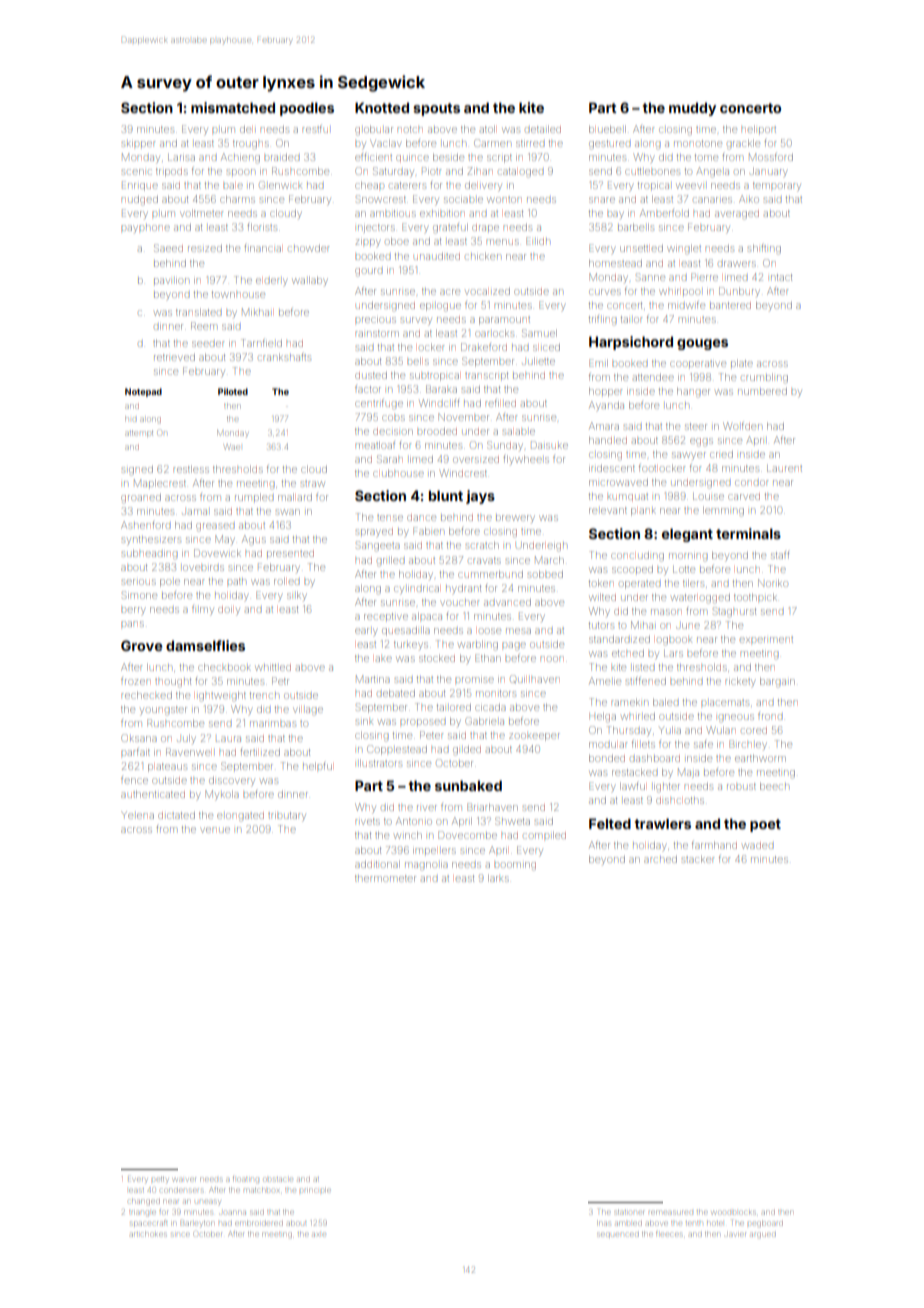  I want to click on venue, so click(216, 830).
